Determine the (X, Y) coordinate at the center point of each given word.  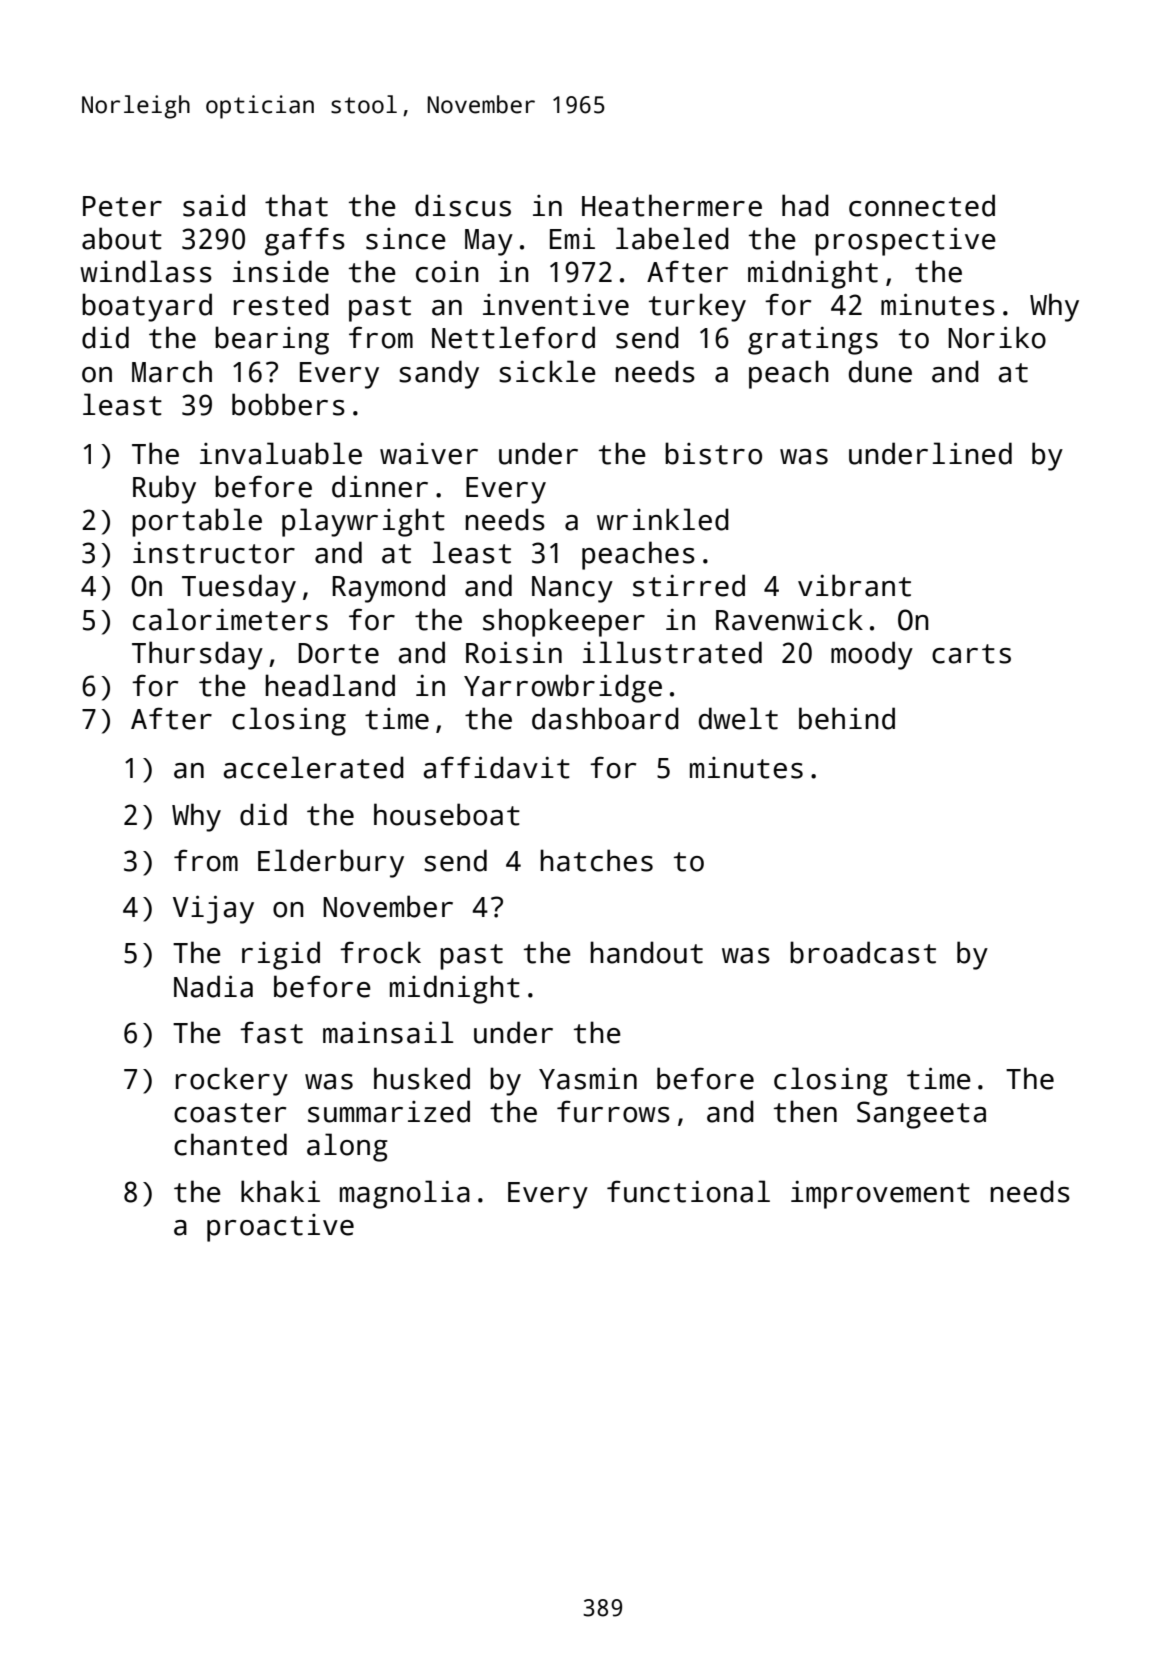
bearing (272, 340)
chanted (230, 1144)
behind (847, 718)
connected (922, 205)
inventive (556, 305)
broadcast (863, 952)
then (805, 1111)
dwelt (738, 718)
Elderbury (331, 863)
